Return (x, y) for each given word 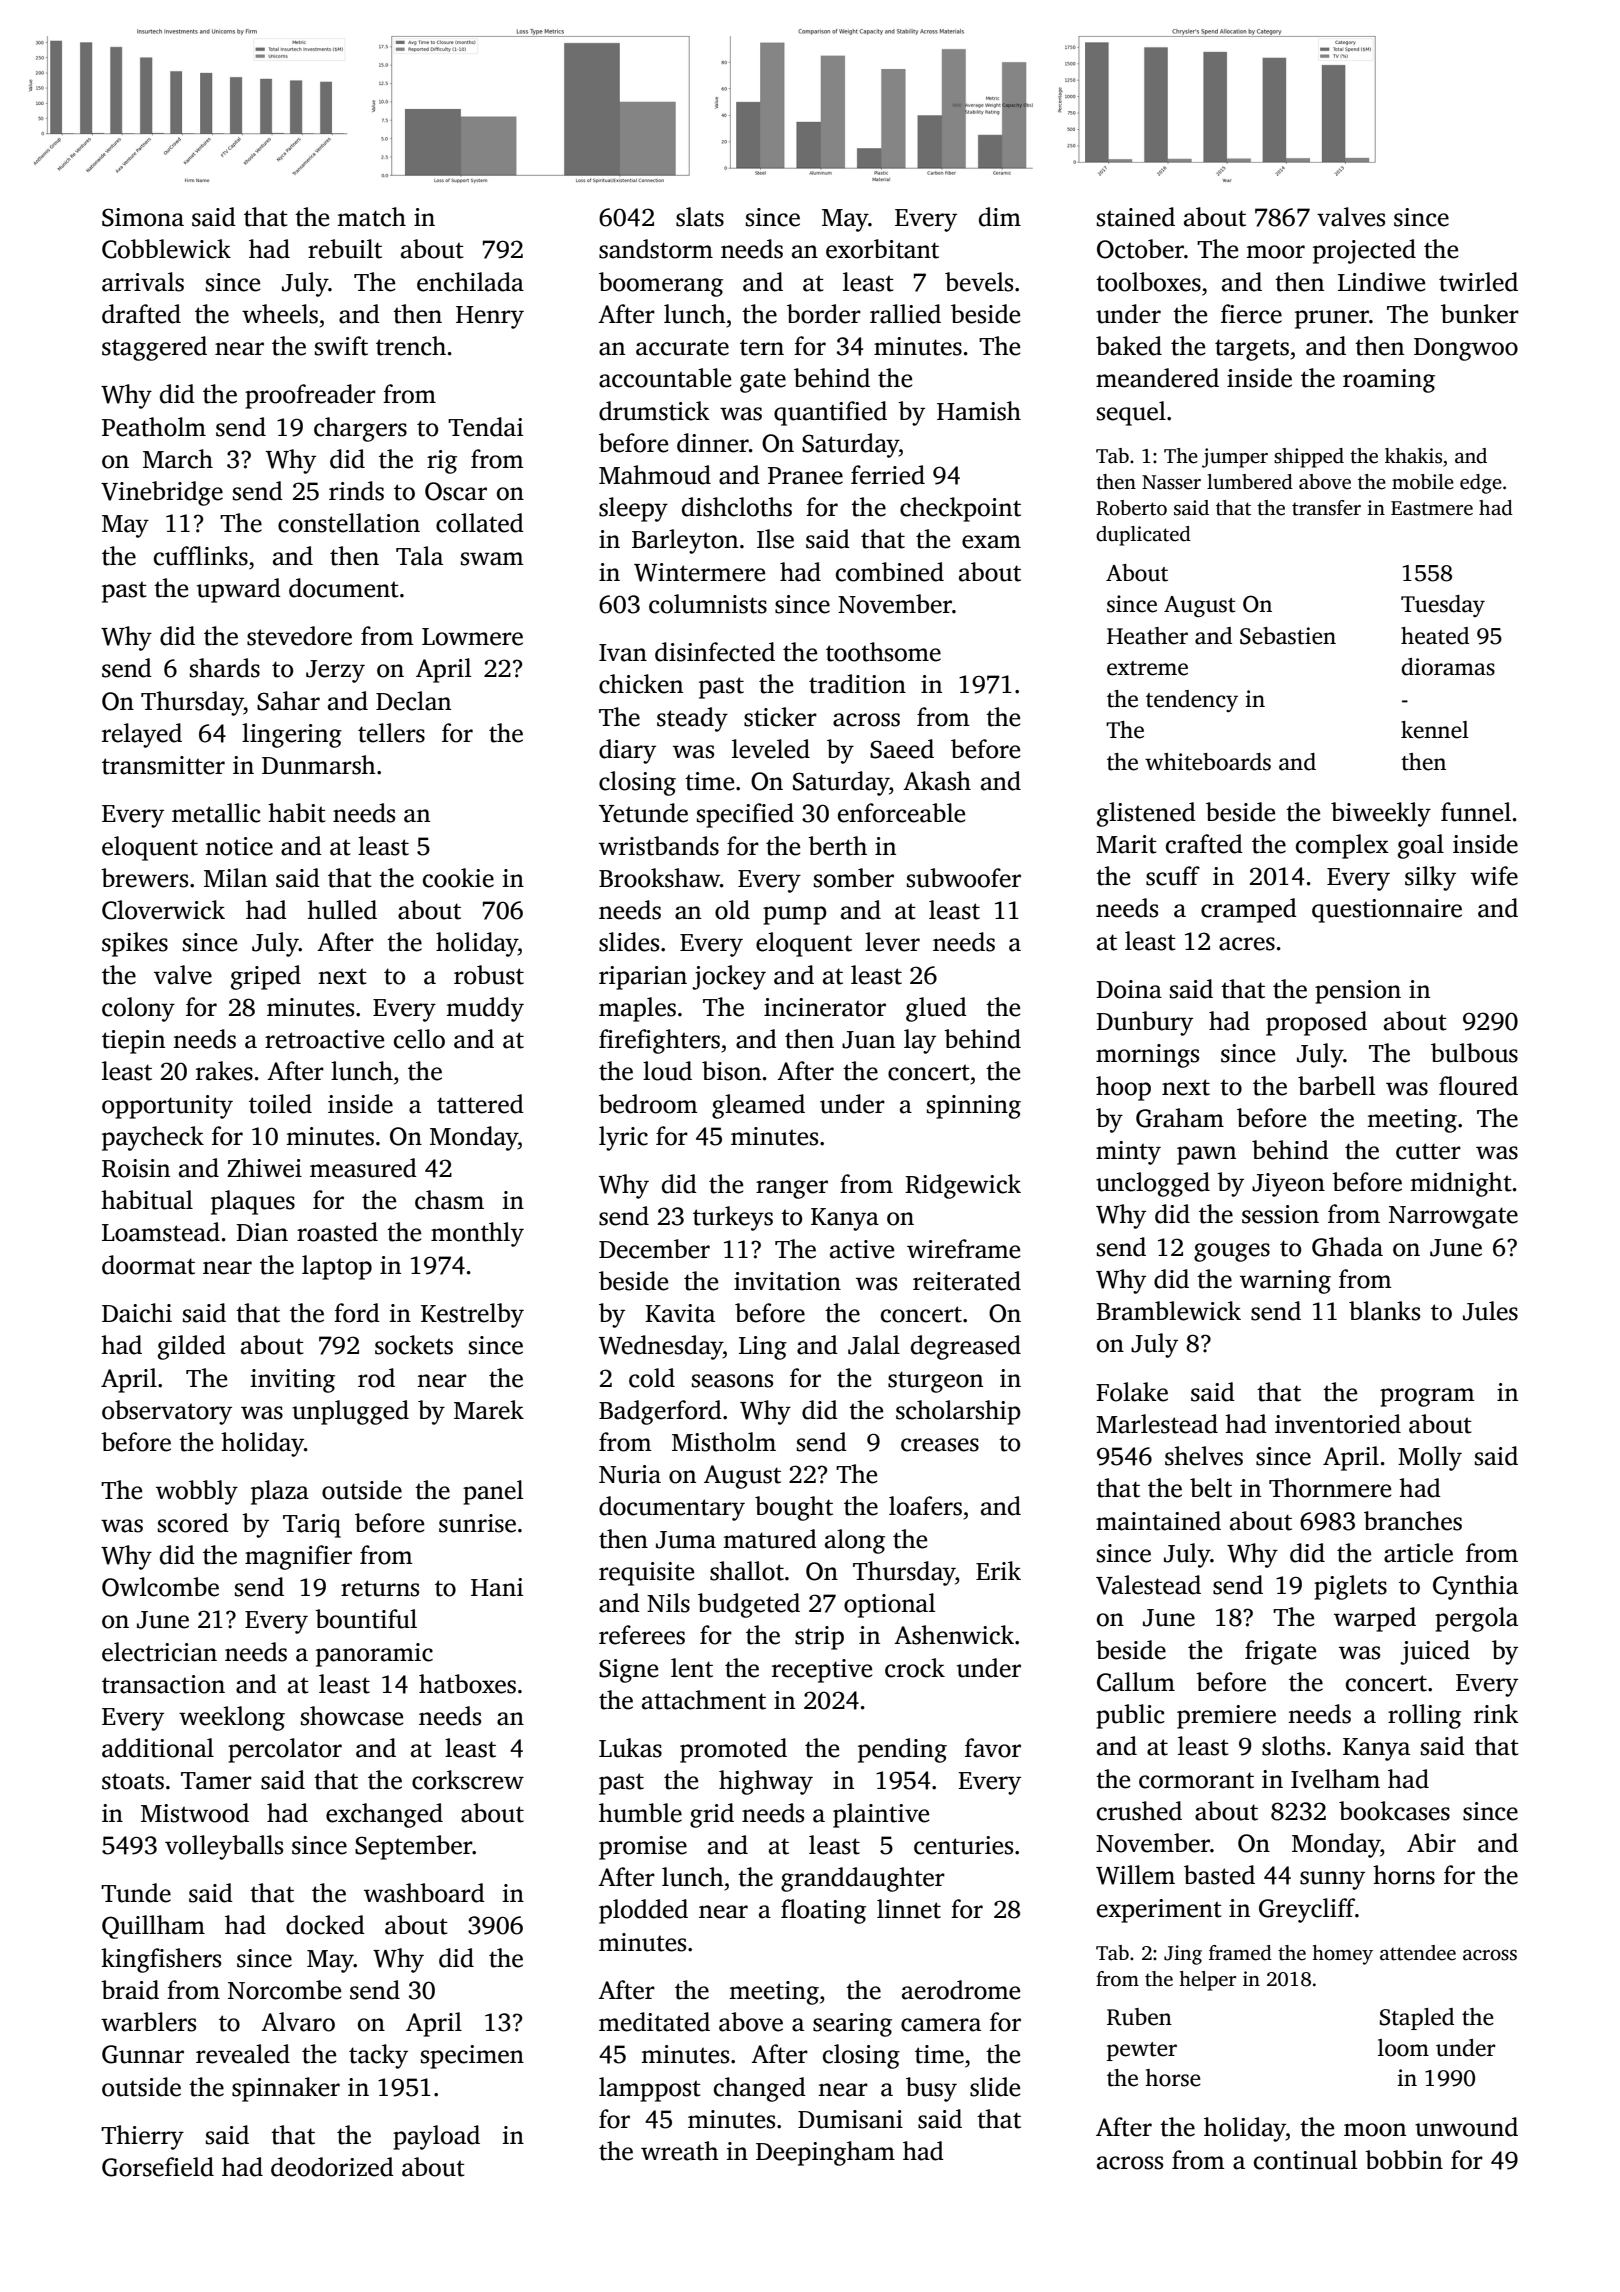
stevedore (299, 636)
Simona (143, 217)
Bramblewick (1168, 1311)
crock (915, 1668)
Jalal (874, 1345)
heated (1435, 636)
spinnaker (286, 2089)
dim (1000, 217)
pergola (1476, 1619)
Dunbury (1144, 1023)
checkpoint (960, 509)
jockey (729, 977)
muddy (485, 1009)
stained (1136, 217)
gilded (192, 1347)
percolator (285, 1750)
